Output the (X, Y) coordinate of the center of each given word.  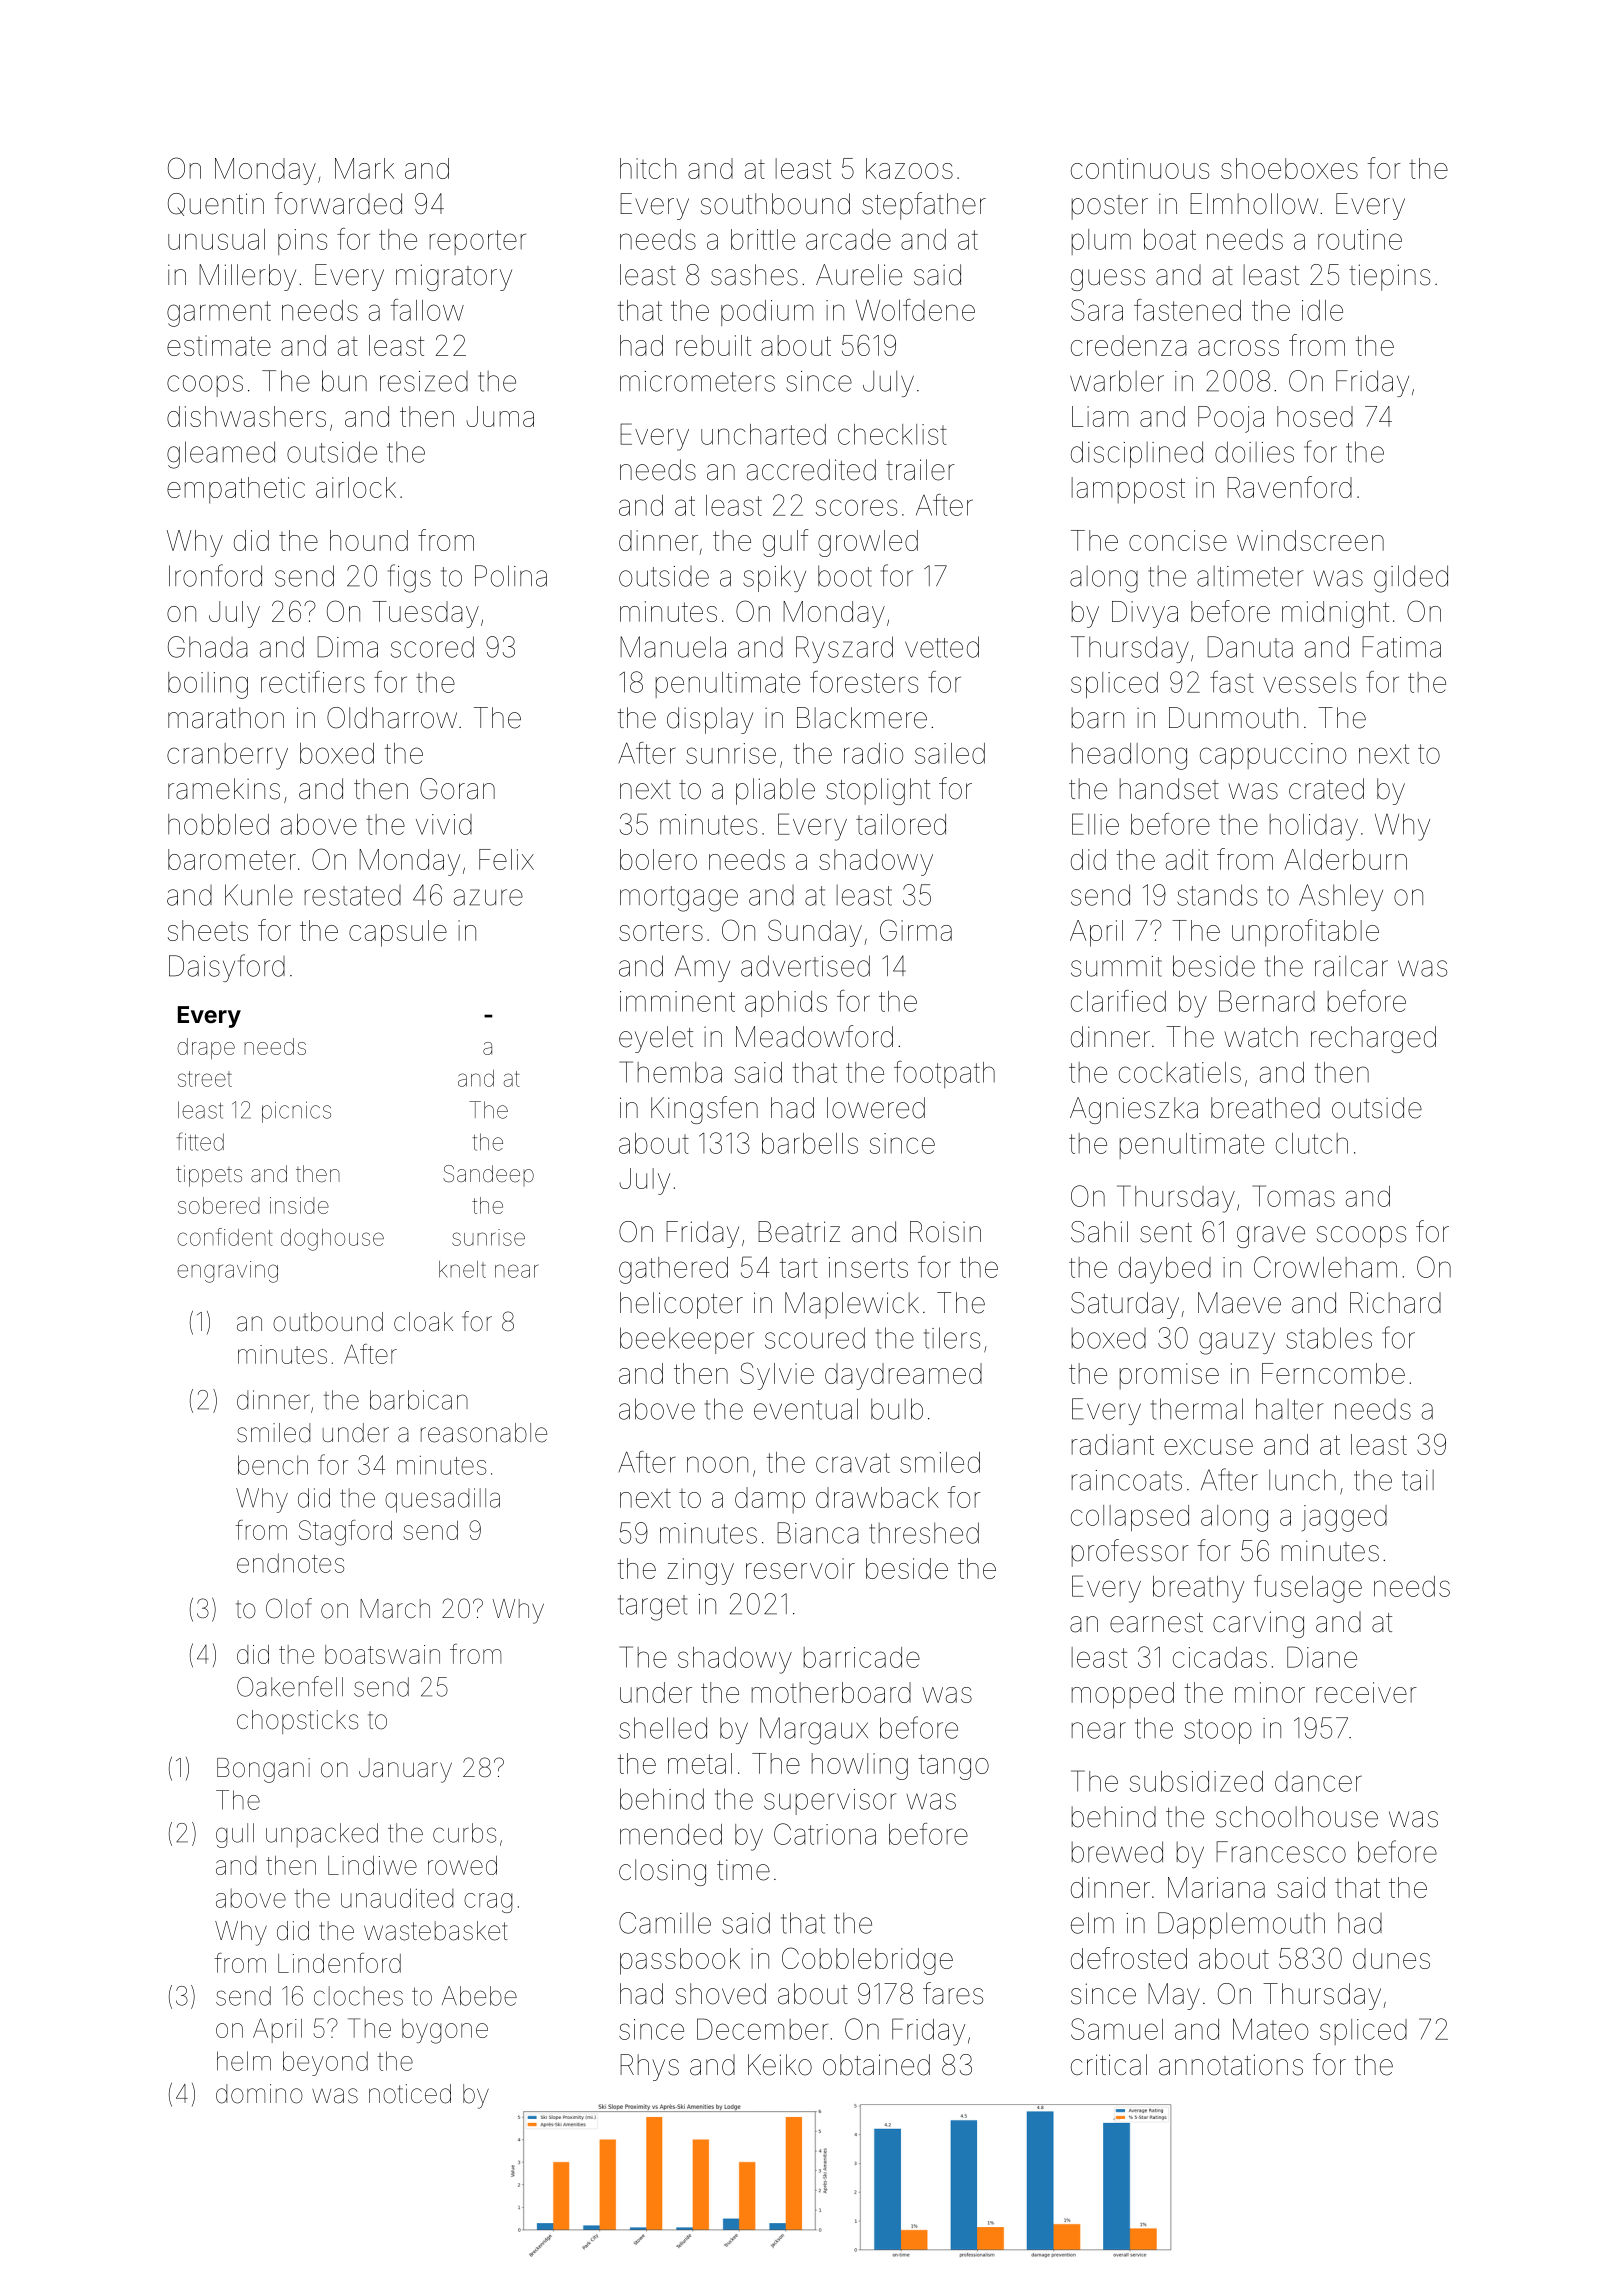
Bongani (263, 1770)
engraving (227, 1272)
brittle (763, 239)
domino (259, 2094)
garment (219, 314)
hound (369, 540)
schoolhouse (1297, 1817)
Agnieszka (1134, 1110)
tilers (952, 1338)
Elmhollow (1254, 204)
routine (1360, 239)
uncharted (763, 434)
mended (671, 1834)
